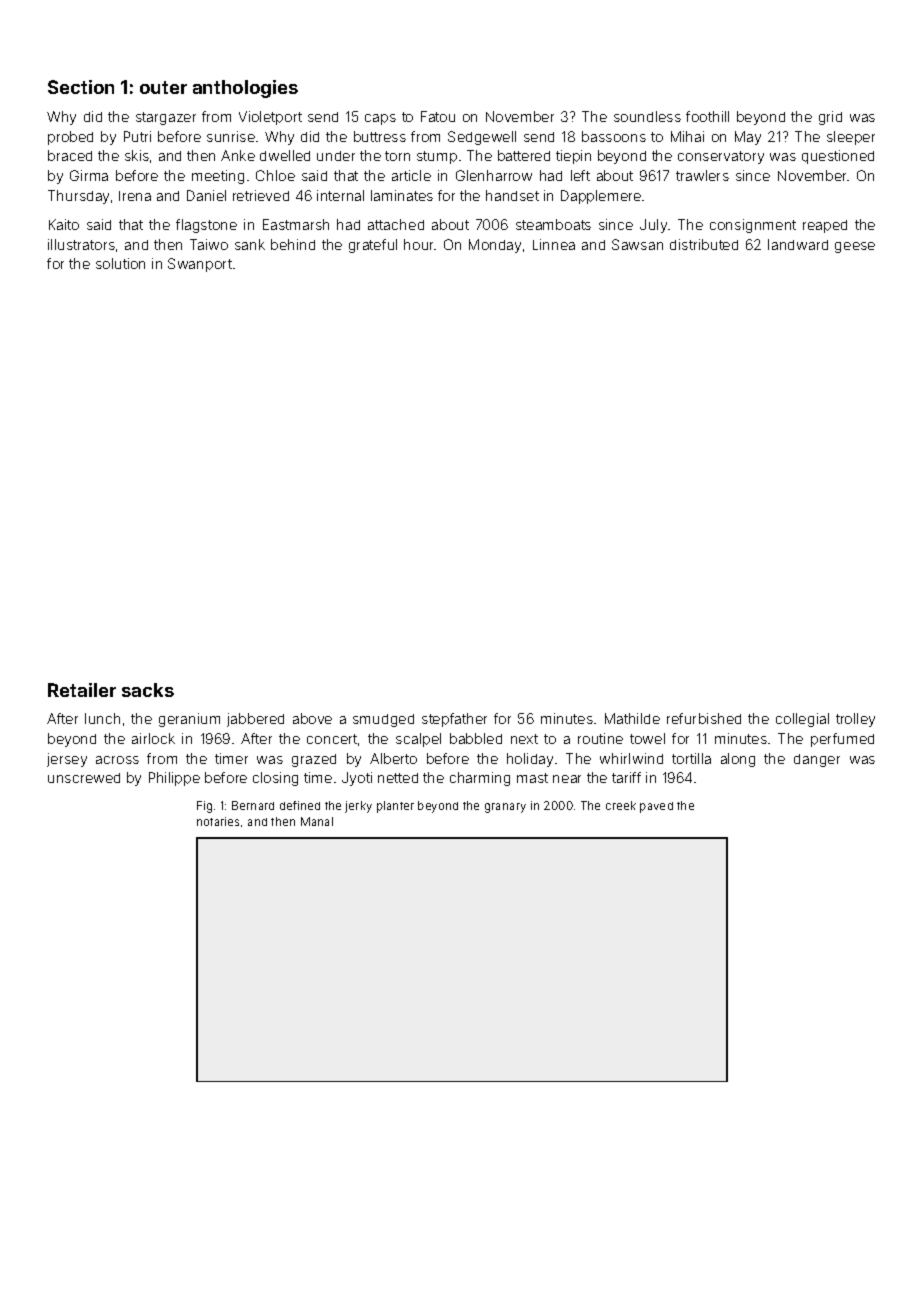 The height and width of the image is (1308, 924). I want to click on Sawsan, so click(637, 244).
